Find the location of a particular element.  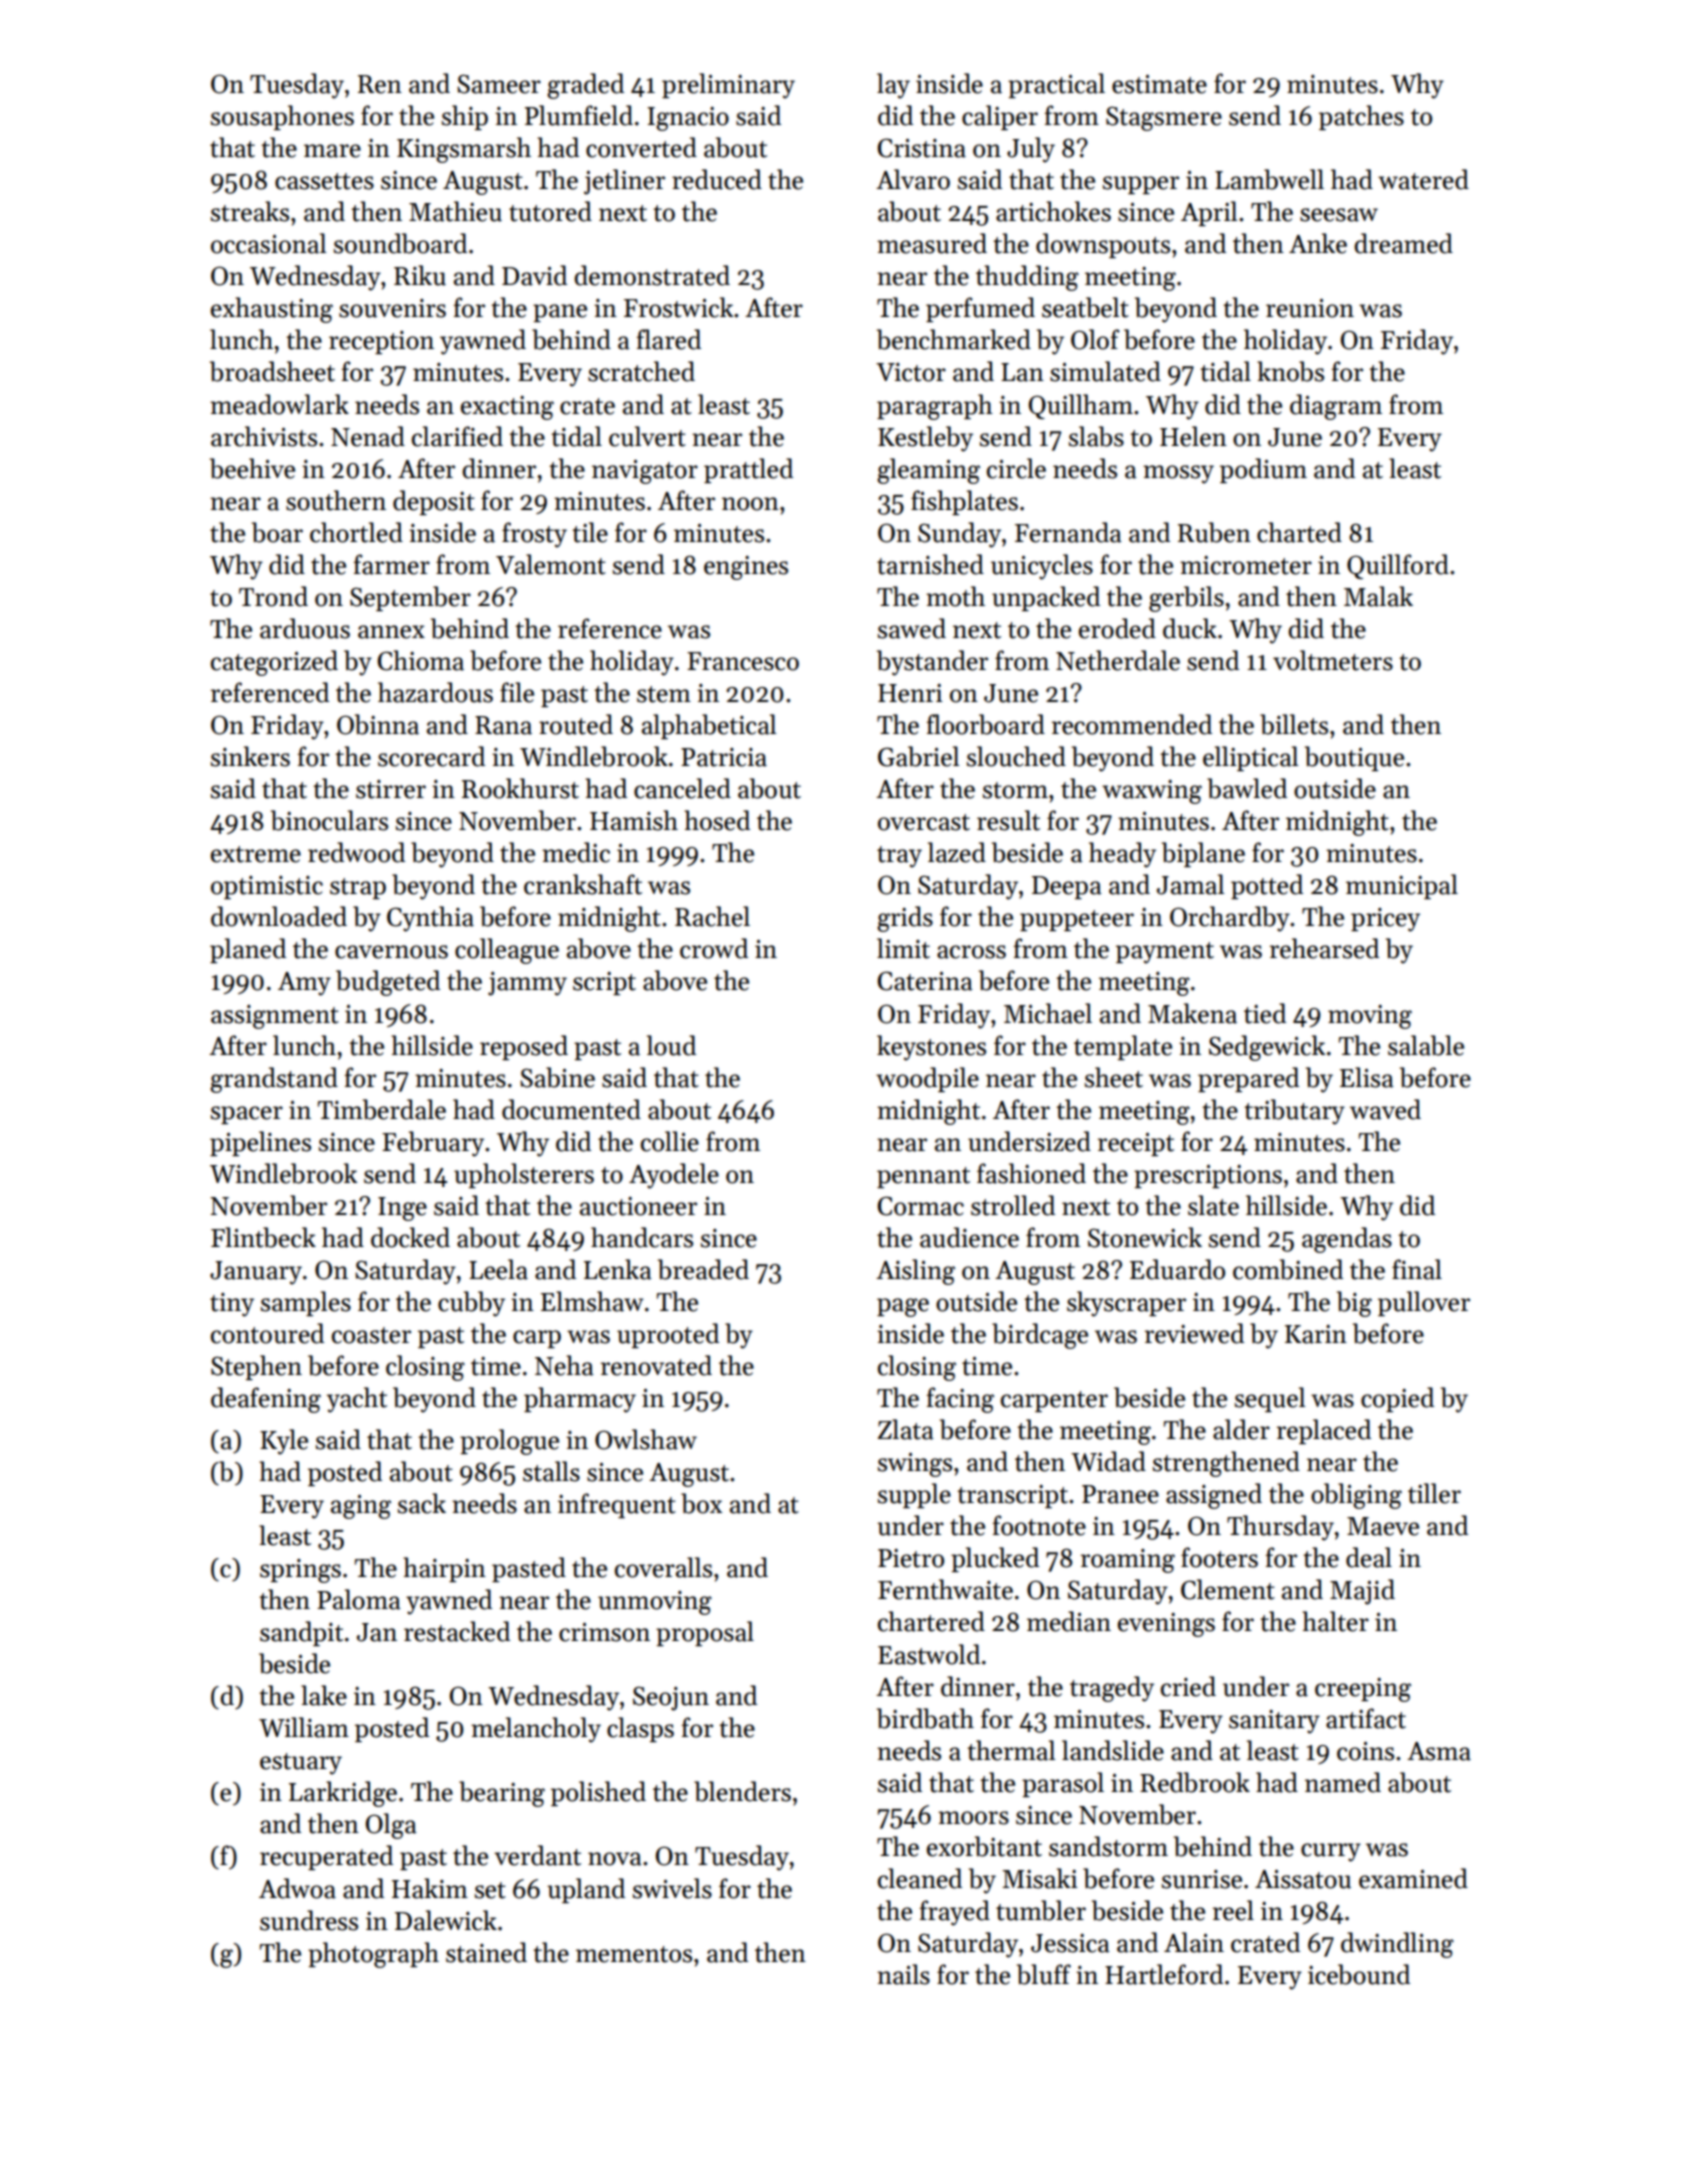

Malak is located at coordinates (1378, 596).
